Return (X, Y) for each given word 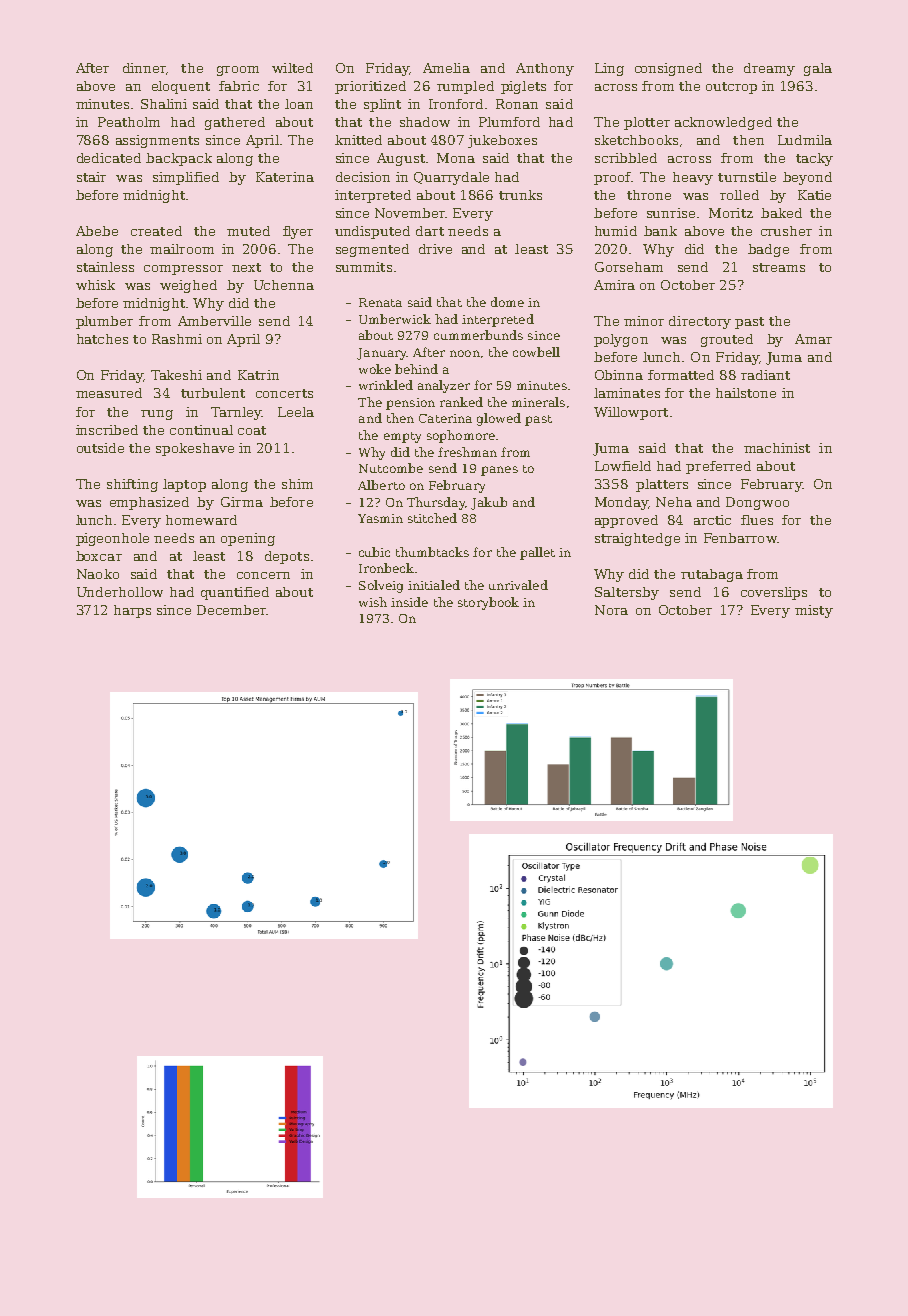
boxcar (99, 556)
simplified (186, 178)
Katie (814, 195)
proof (612, 178)
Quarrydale (451, 178)
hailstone (746, 393)
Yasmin (380, 518)
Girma (242, 502)
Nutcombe (391, 468)
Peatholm (129, 122)
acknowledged (723, 123)
